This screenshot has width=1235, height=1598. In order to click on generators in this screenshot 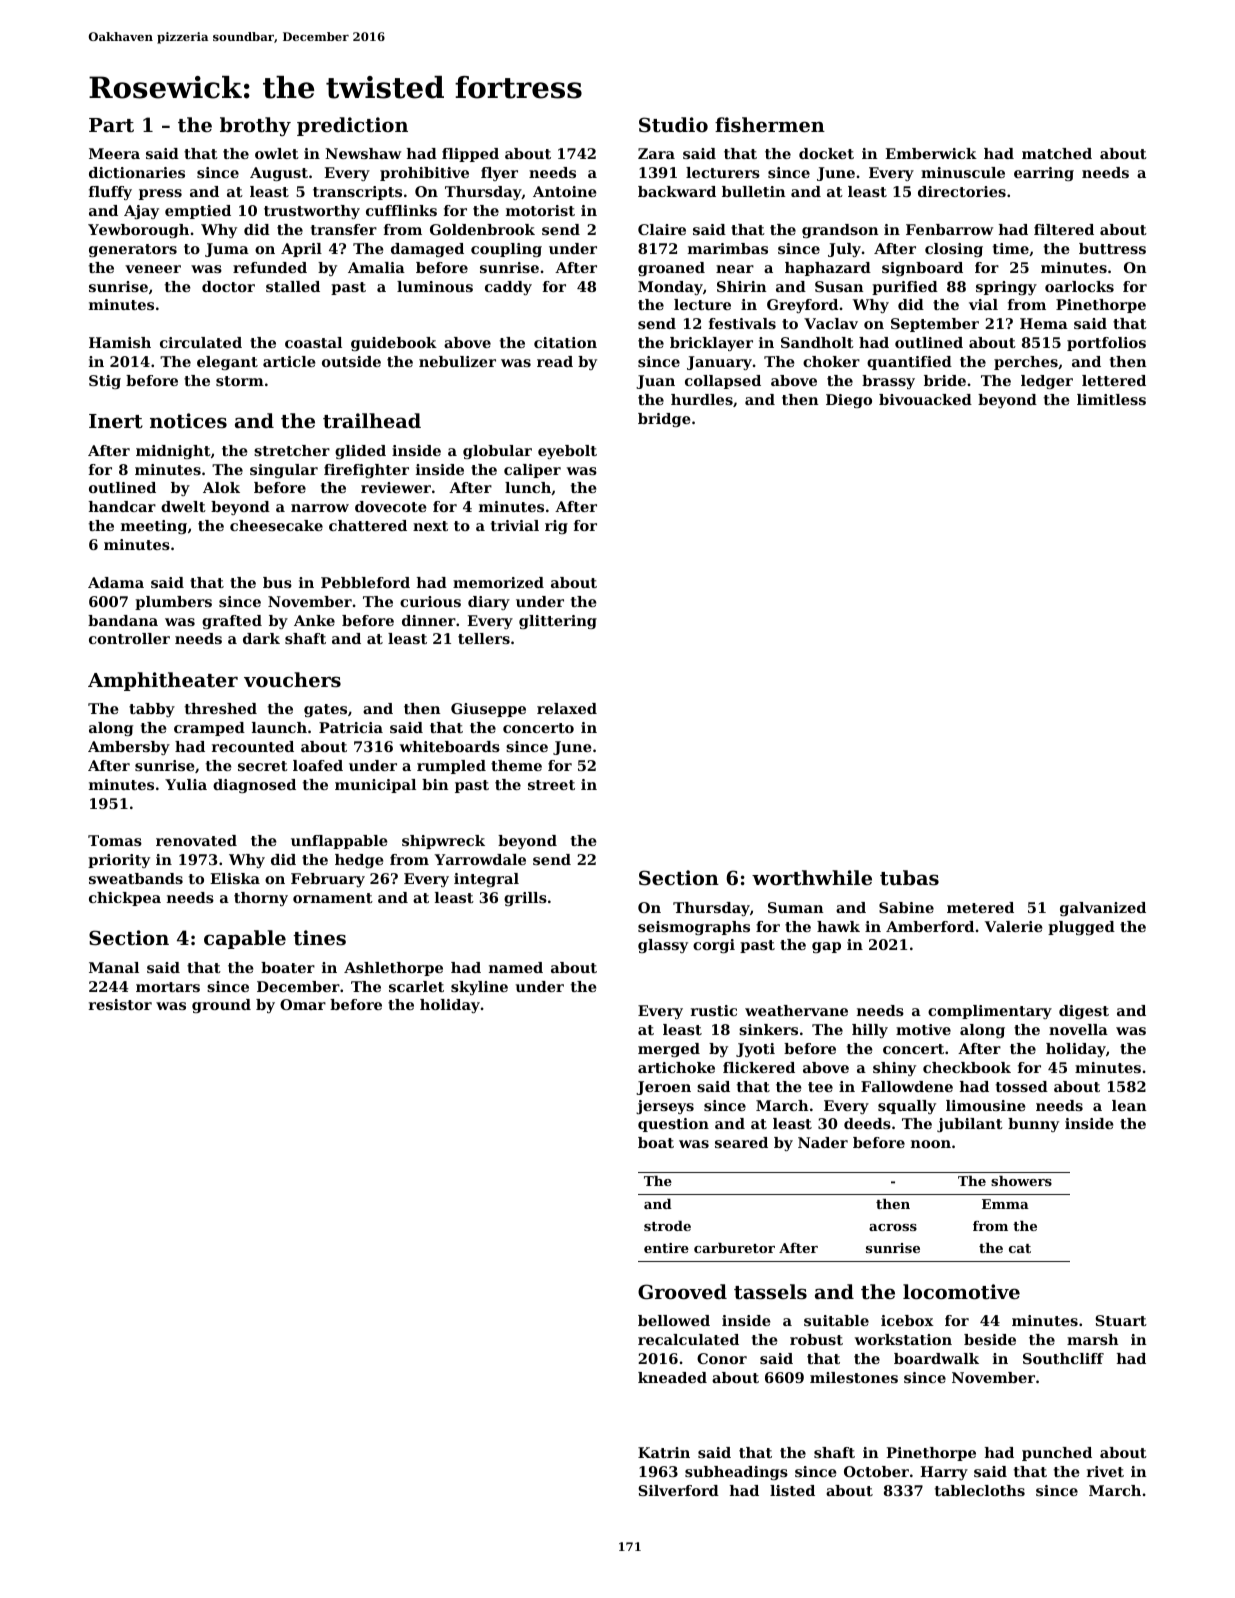, I will do `click(133, 250)`.
